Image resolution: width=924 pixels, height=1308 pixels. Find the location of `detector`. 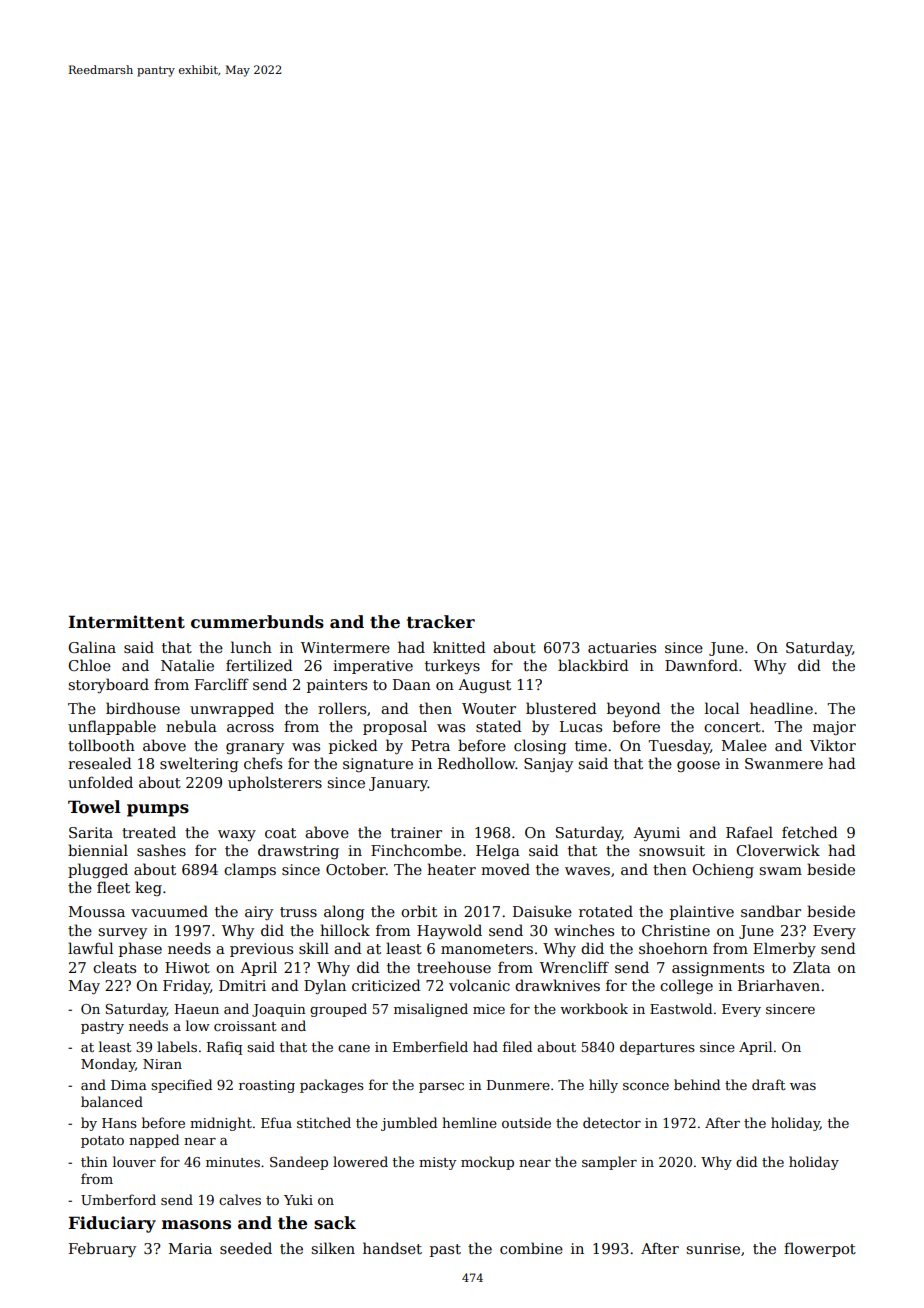

detector is located at coordinates (612, 1122).
